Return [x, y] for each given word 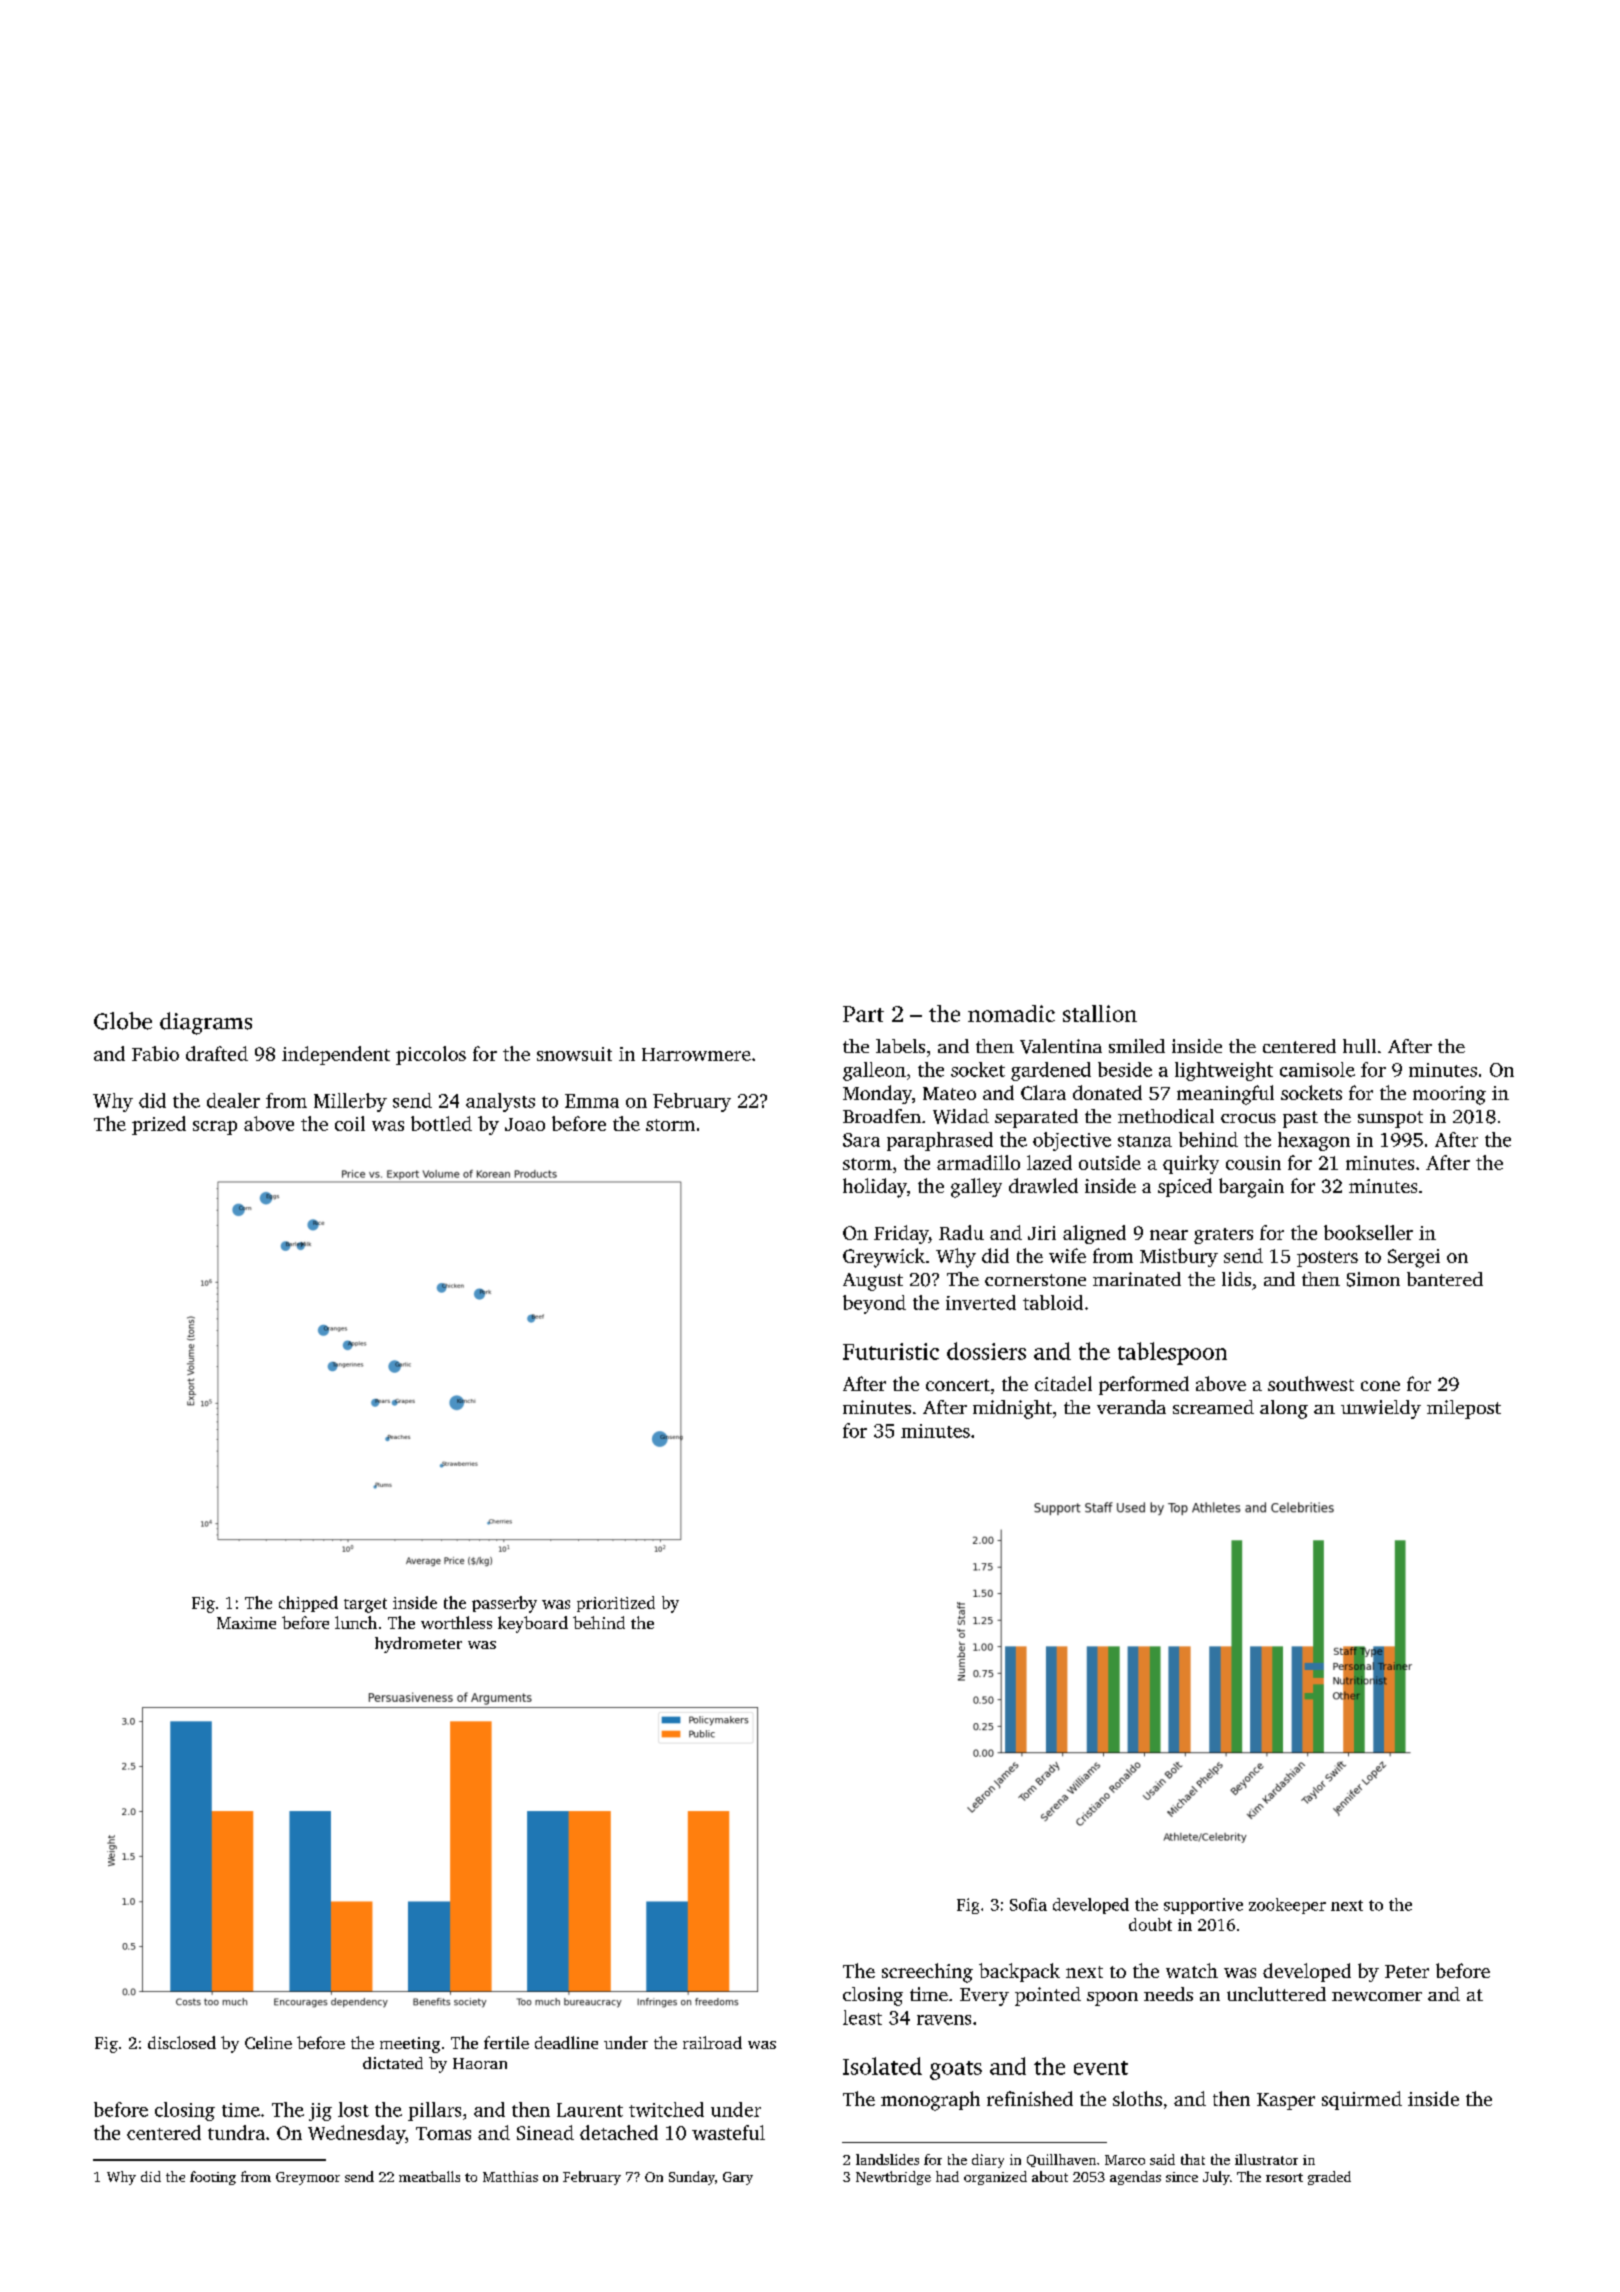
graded [1329, 2178]
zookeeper [1287, 1906]
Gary [738, 2178]
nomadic [1011, 1013]
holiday [875, 1188]
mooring [1449, 1095]
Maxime [246, 1623]
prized [159, 1125]
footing [213, 2178]
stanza [1145, 1141]
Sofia [1028, 1904]
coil [350, 1123]
